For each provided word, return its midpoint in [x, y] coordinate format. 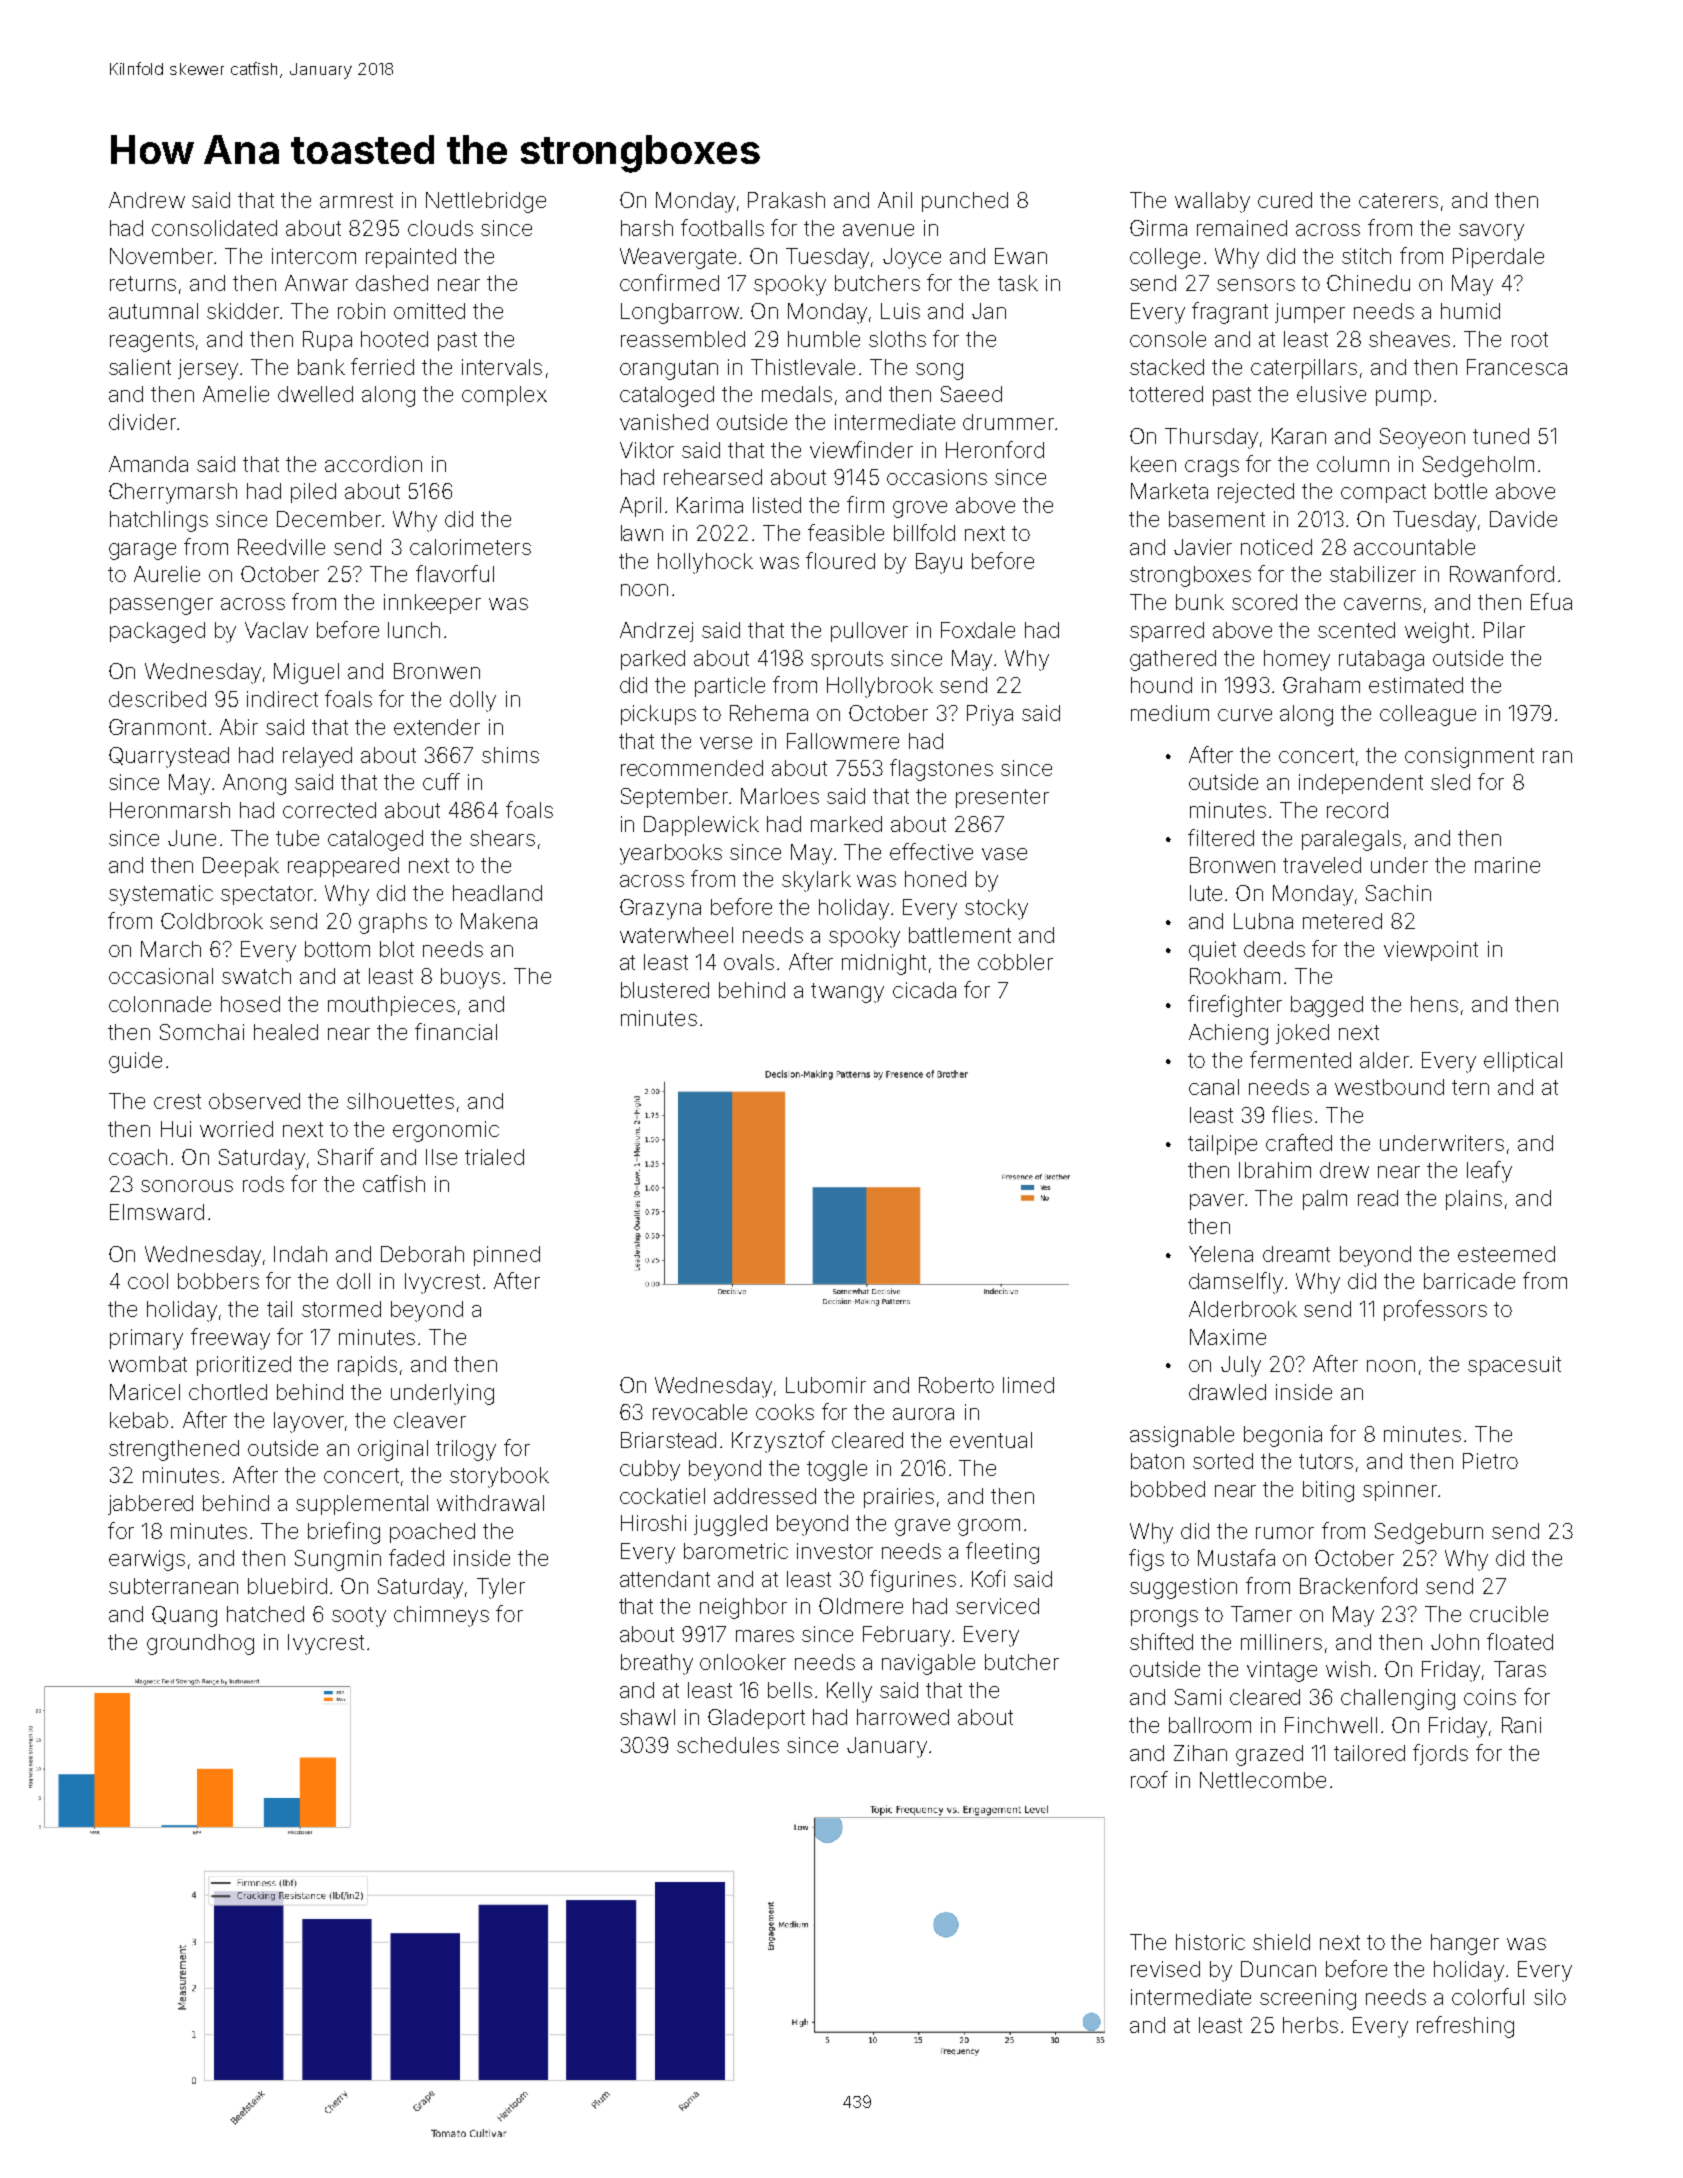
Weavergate [678, 258]
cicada [924, 990]
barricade [1469, 1281]
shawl [647, 1717]
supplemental [362, 1505]
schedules [728, 1745]
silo [1550, 1997]
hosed [250, 1004]
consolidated [214, 228]
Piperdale [1498, 258]
